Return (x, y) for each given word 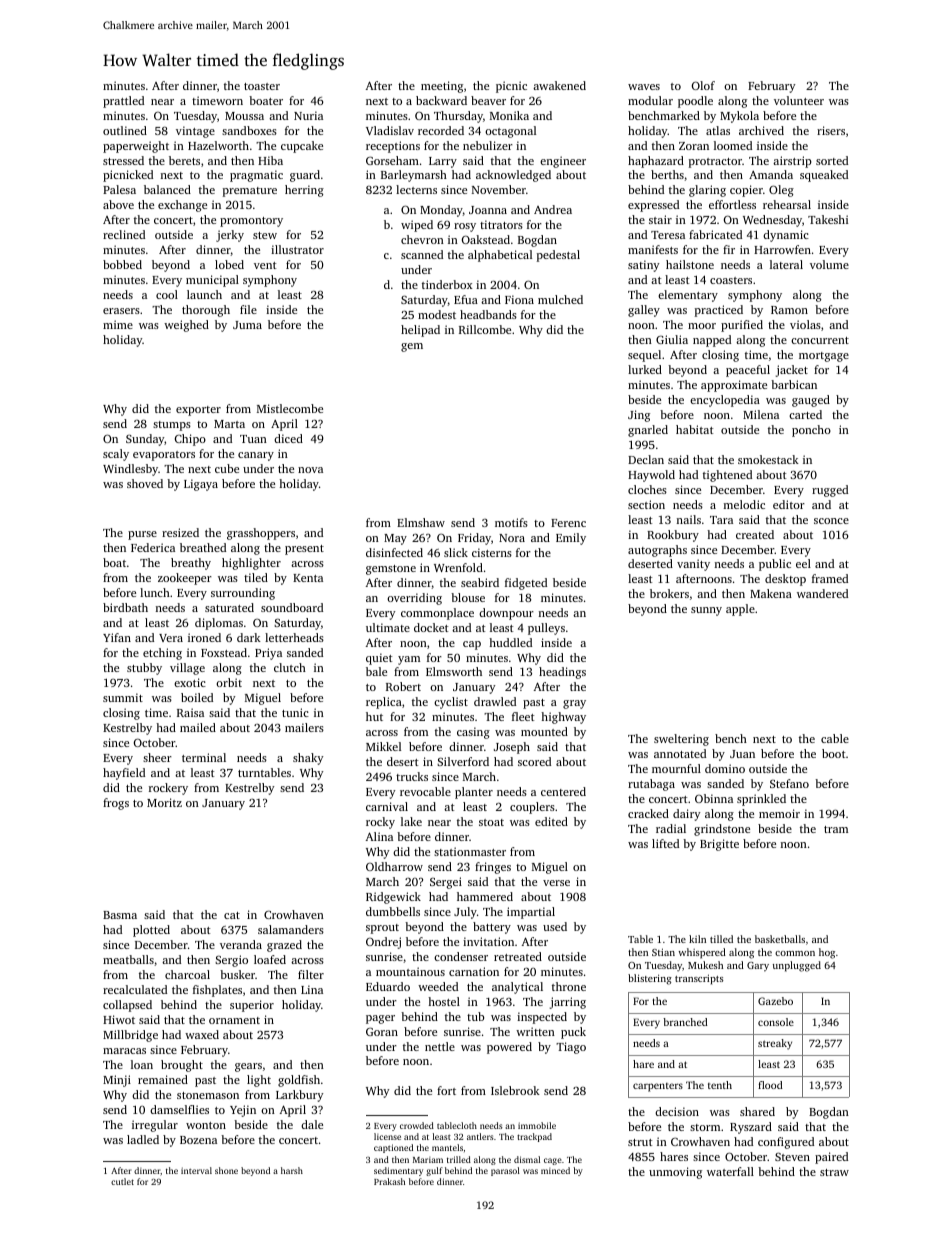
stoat (491, 822)
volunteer (799, 100)
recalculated (135, 989)
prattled (123, 102)
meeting (442, 87)
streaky (775, 1044)
